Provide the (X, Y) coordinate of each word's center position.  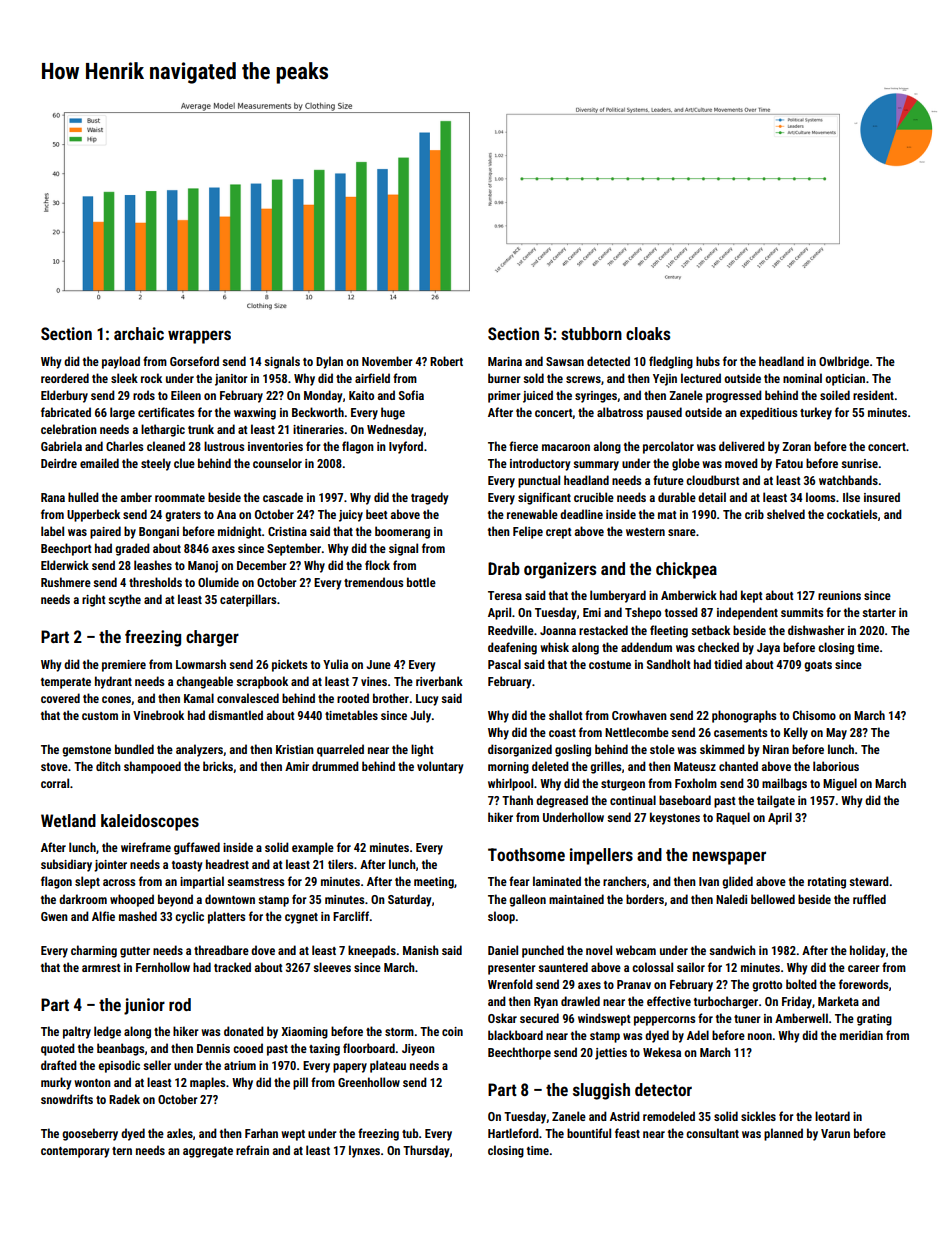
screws (583, 379)
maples (207, 1083)
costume (610, 665)
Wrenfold (510, 984)
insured (882, 497)
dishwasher (816, 630)
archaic (139, 333)
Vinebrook (158, 715)
